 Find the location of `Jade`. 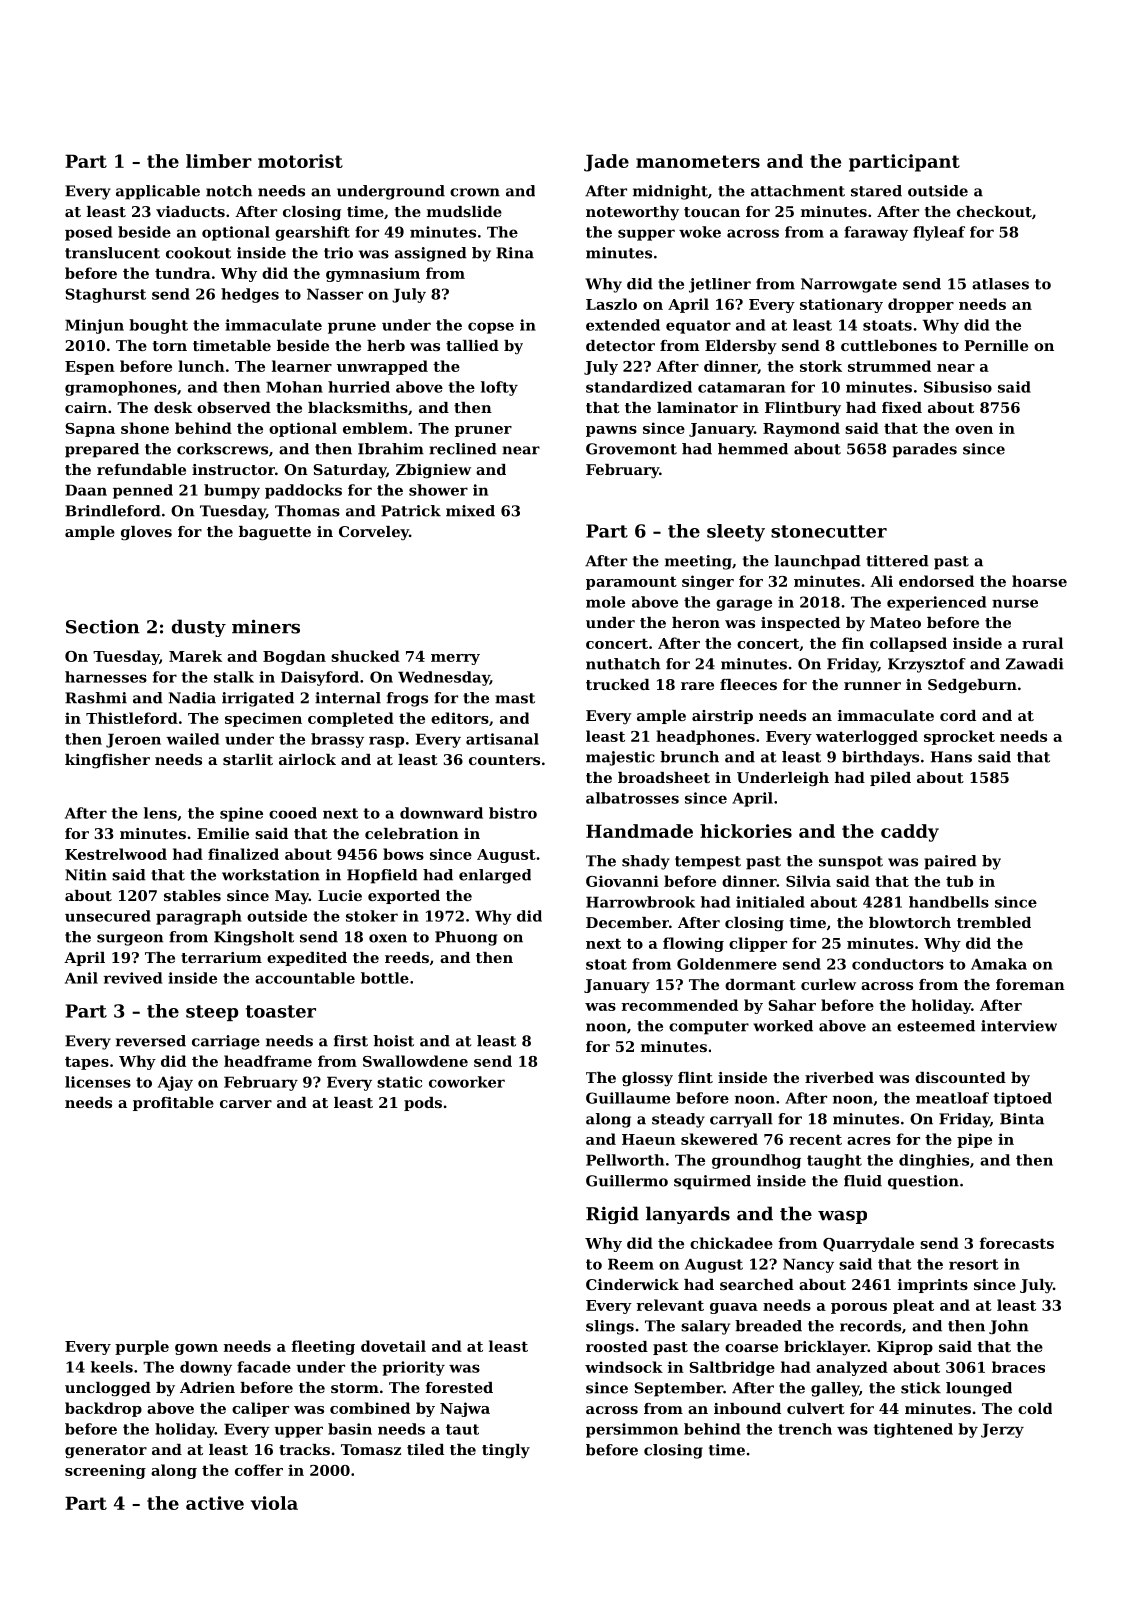

Jade is located at coordinates (606, 163).
